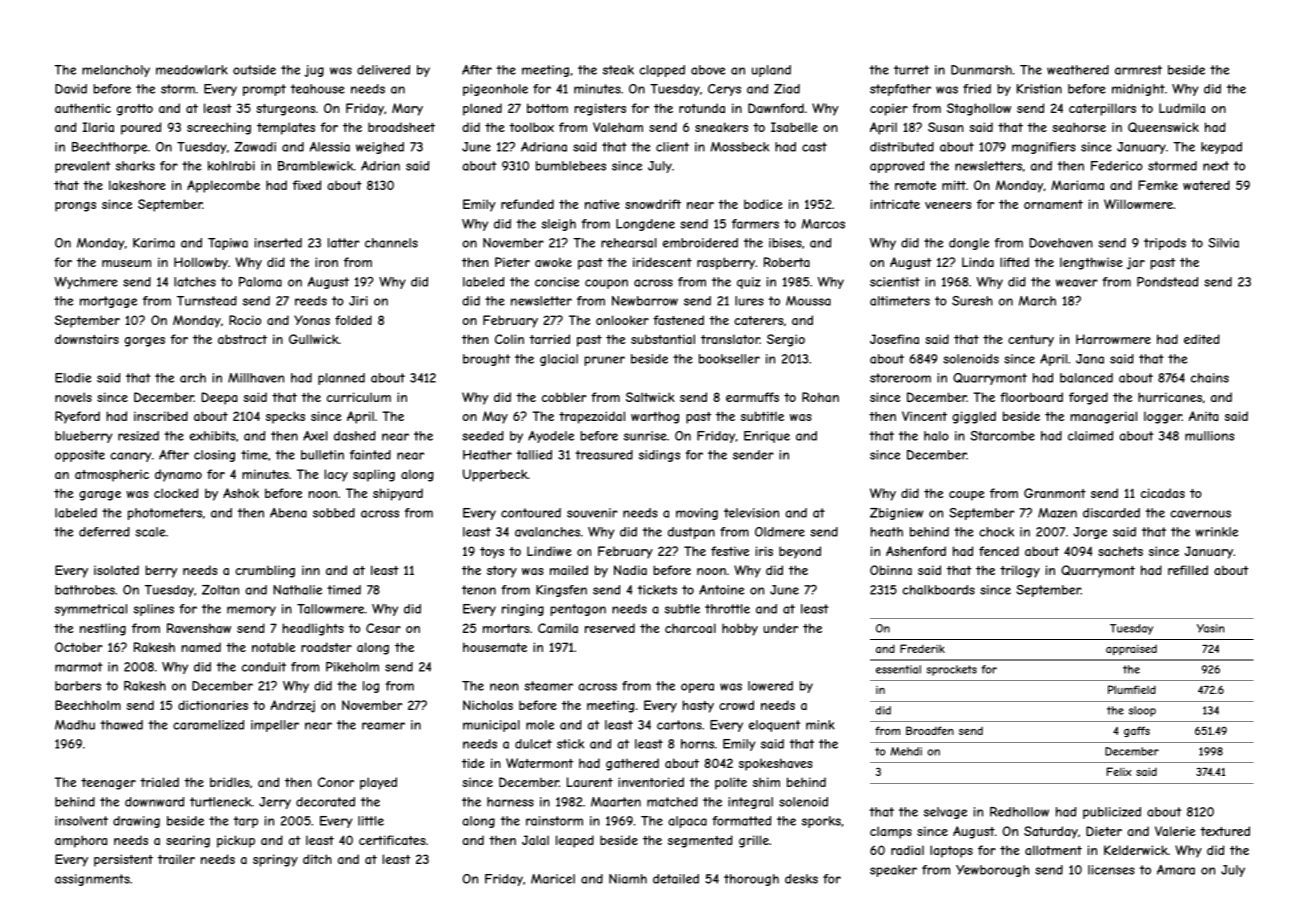 The height and width of the screenshot is (924, 1308). I want to click on onlooker, so click(622, 320).
